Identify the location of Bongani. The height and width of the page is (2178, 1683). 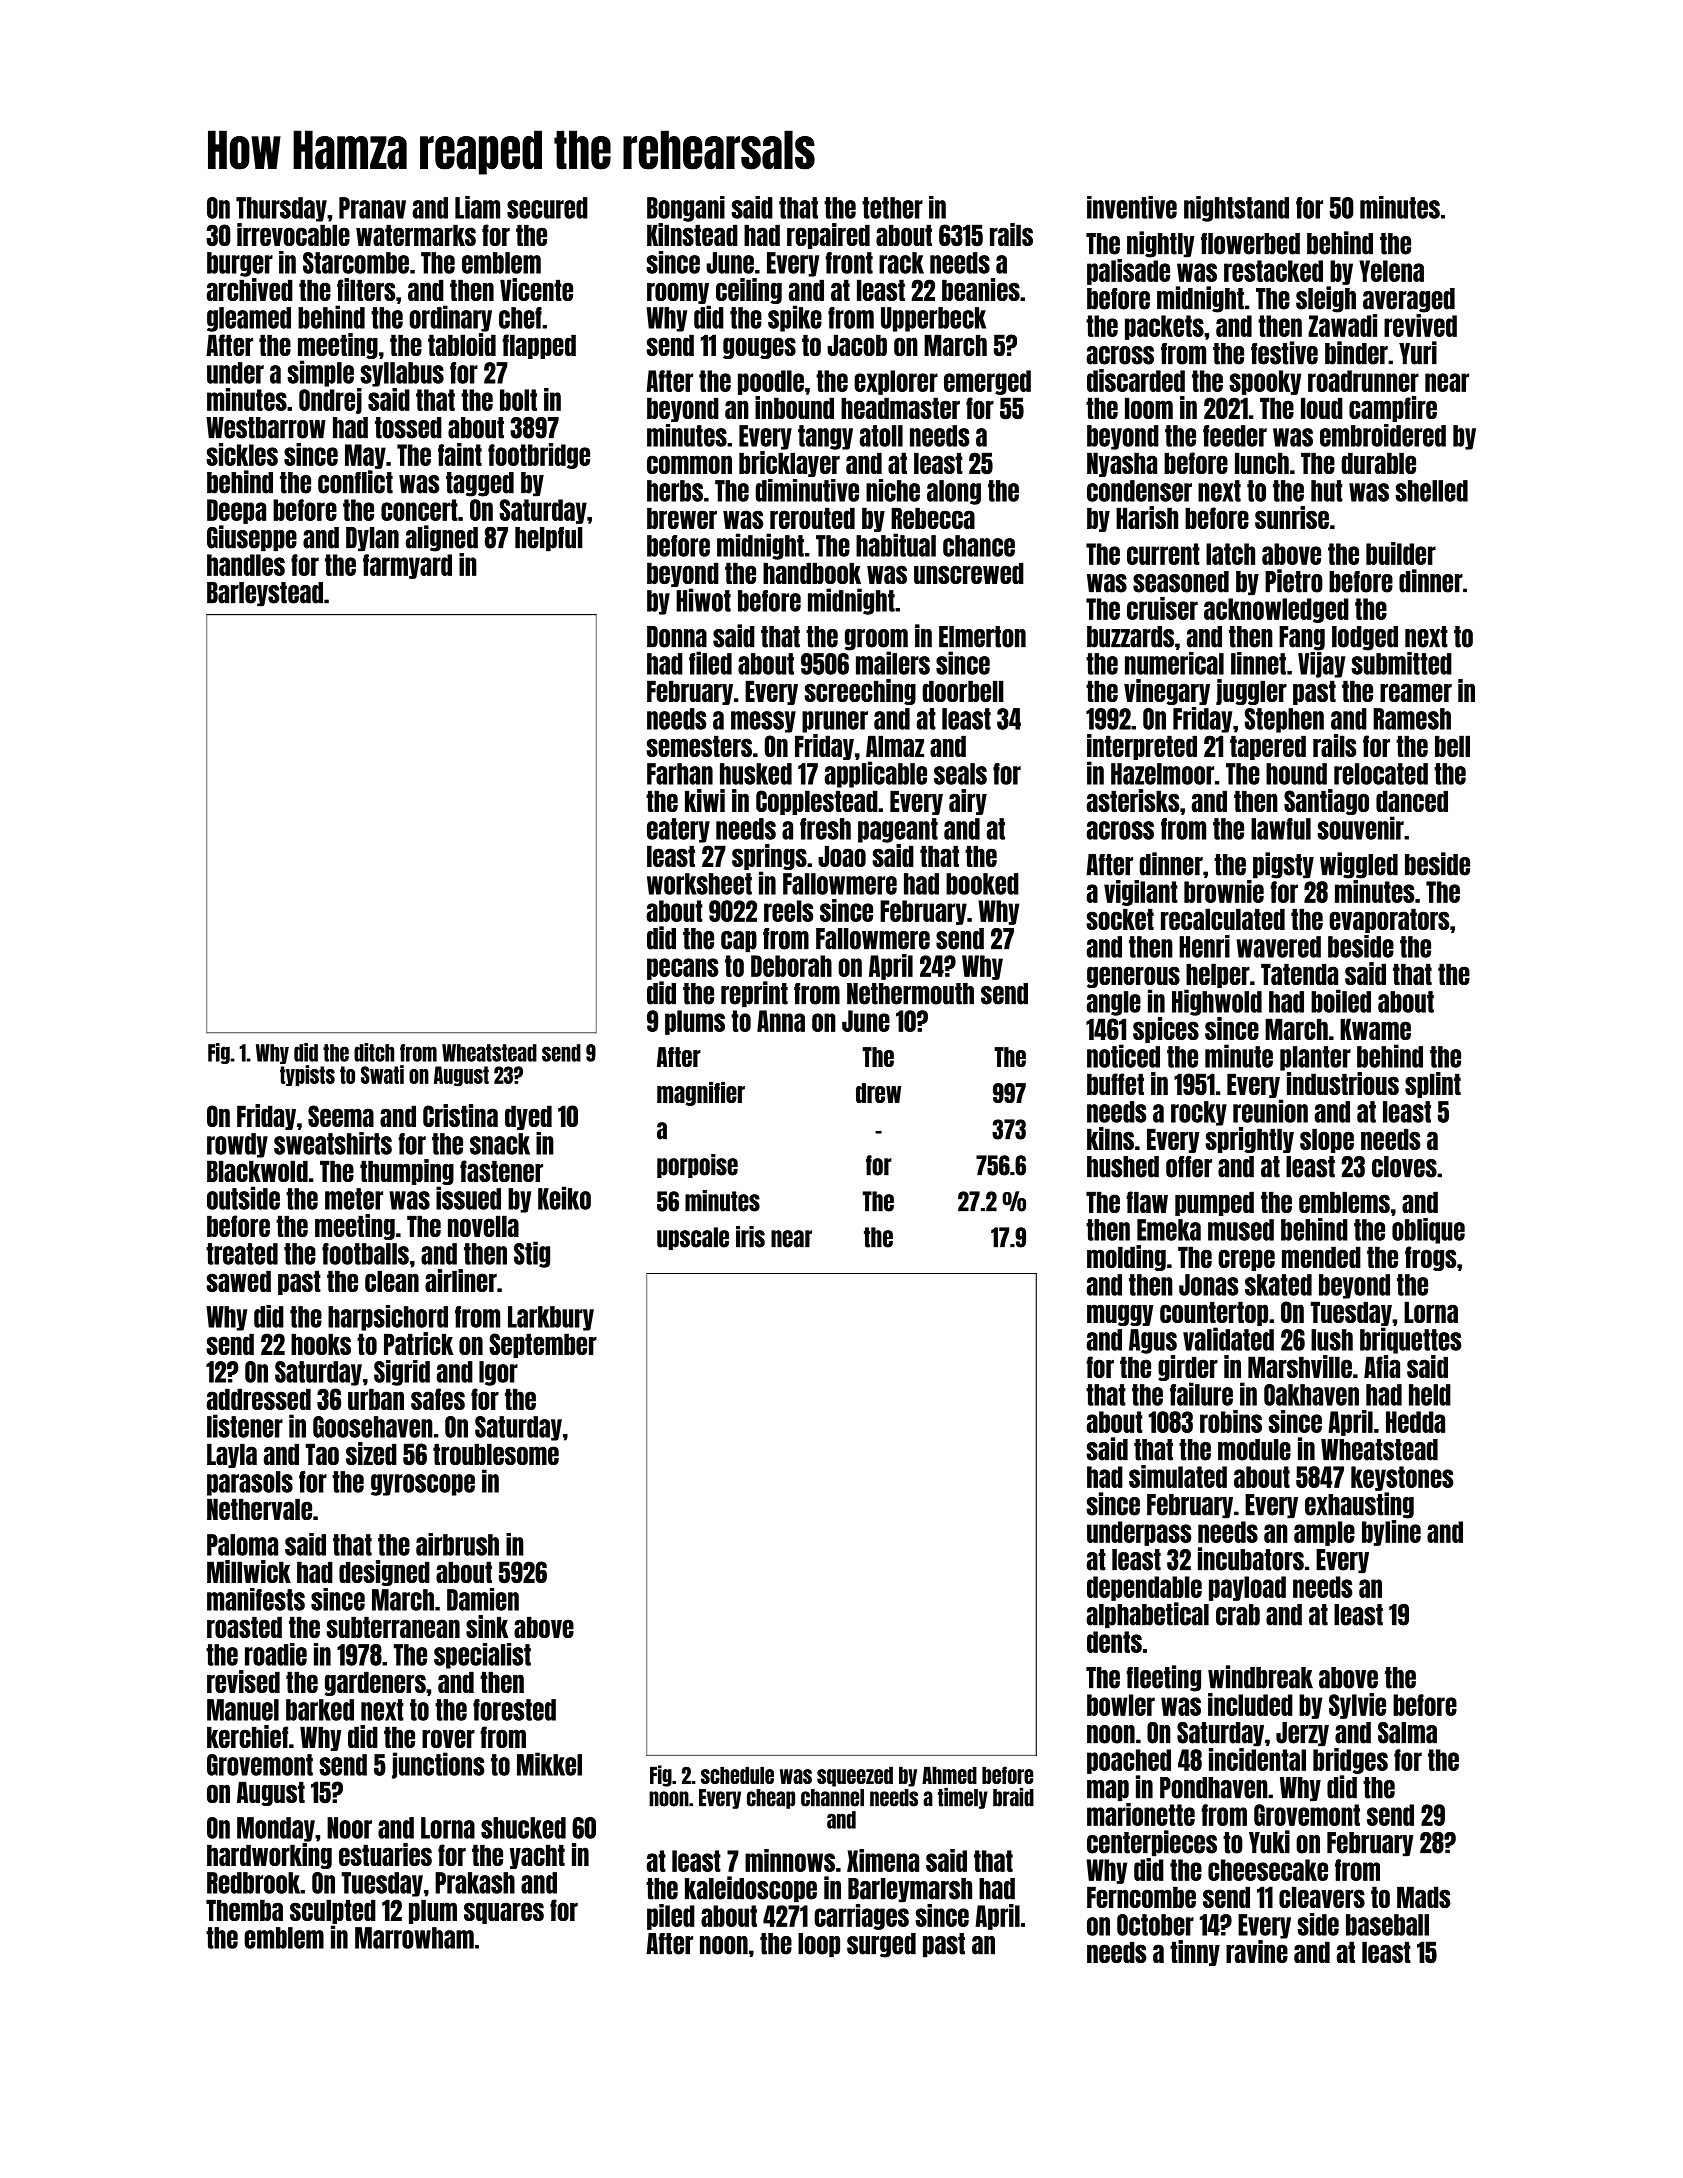
(686, 209).
